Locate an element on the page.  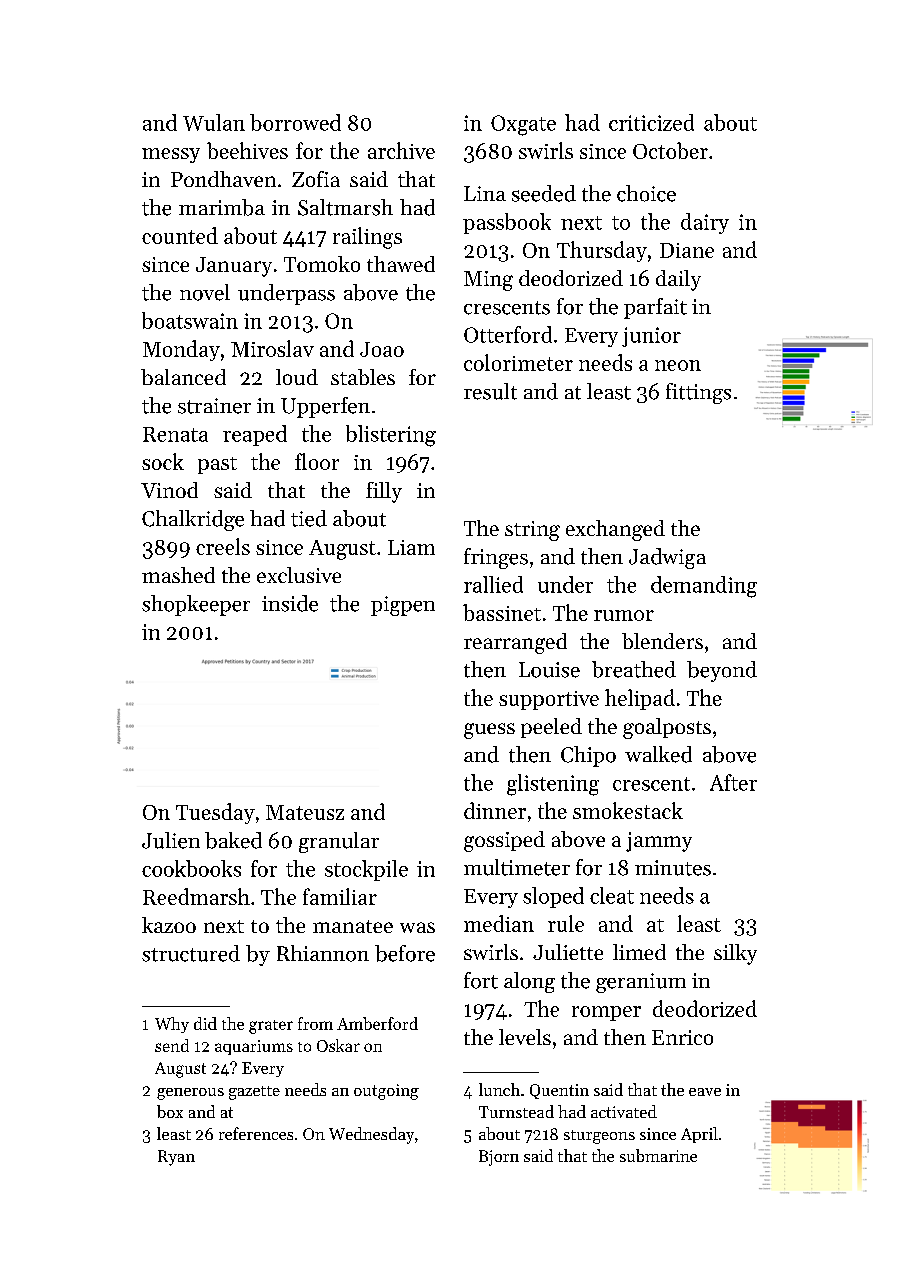
result is located at coordinates (490, 391).
